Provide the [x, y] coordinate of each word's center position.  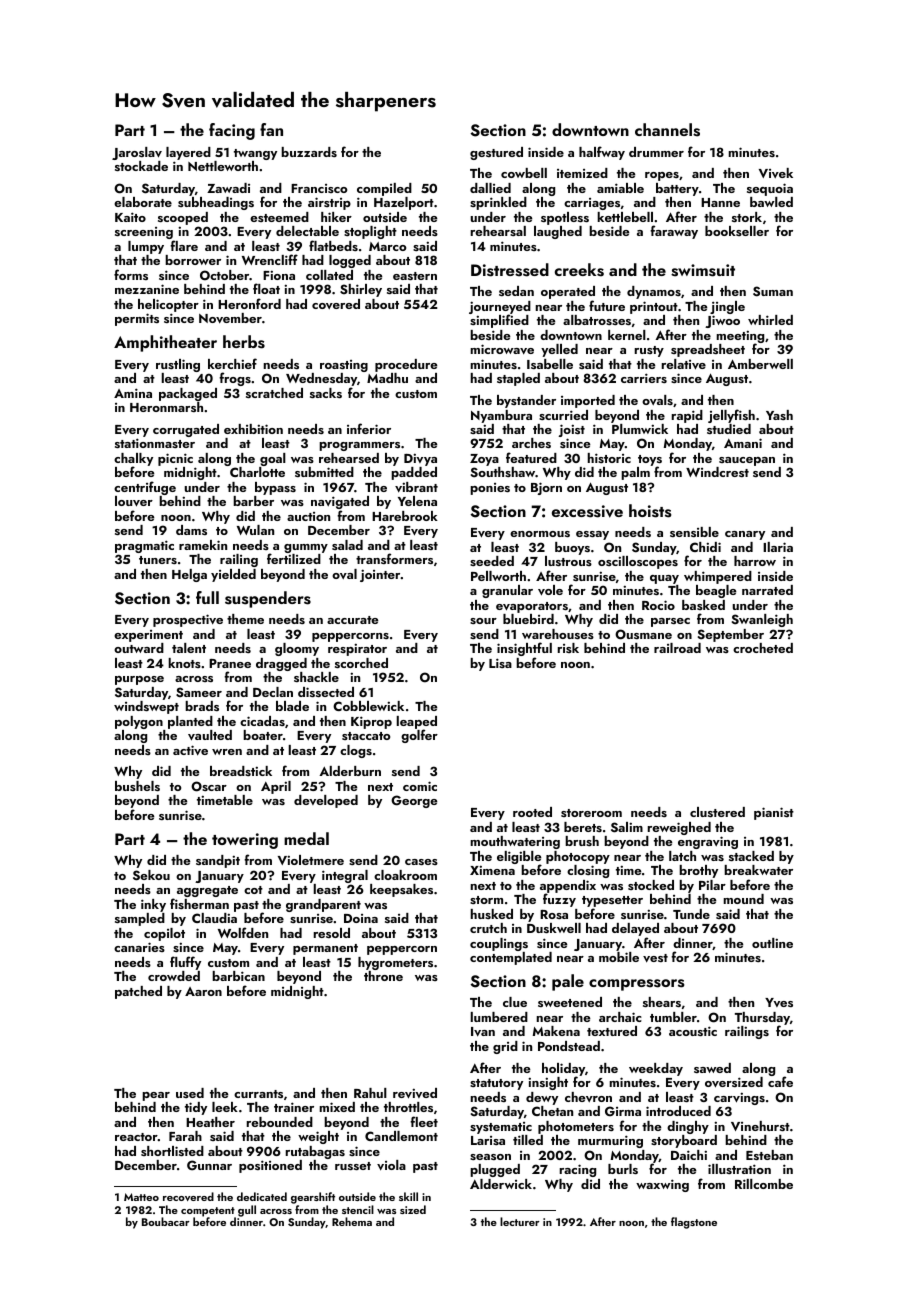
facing [232, 131]
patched [138, 992]
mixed [337, 1107]
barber [253, 501]
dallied [490, 188]
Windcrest [717, 472]
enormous [540, 534]
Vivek [776, 173]
